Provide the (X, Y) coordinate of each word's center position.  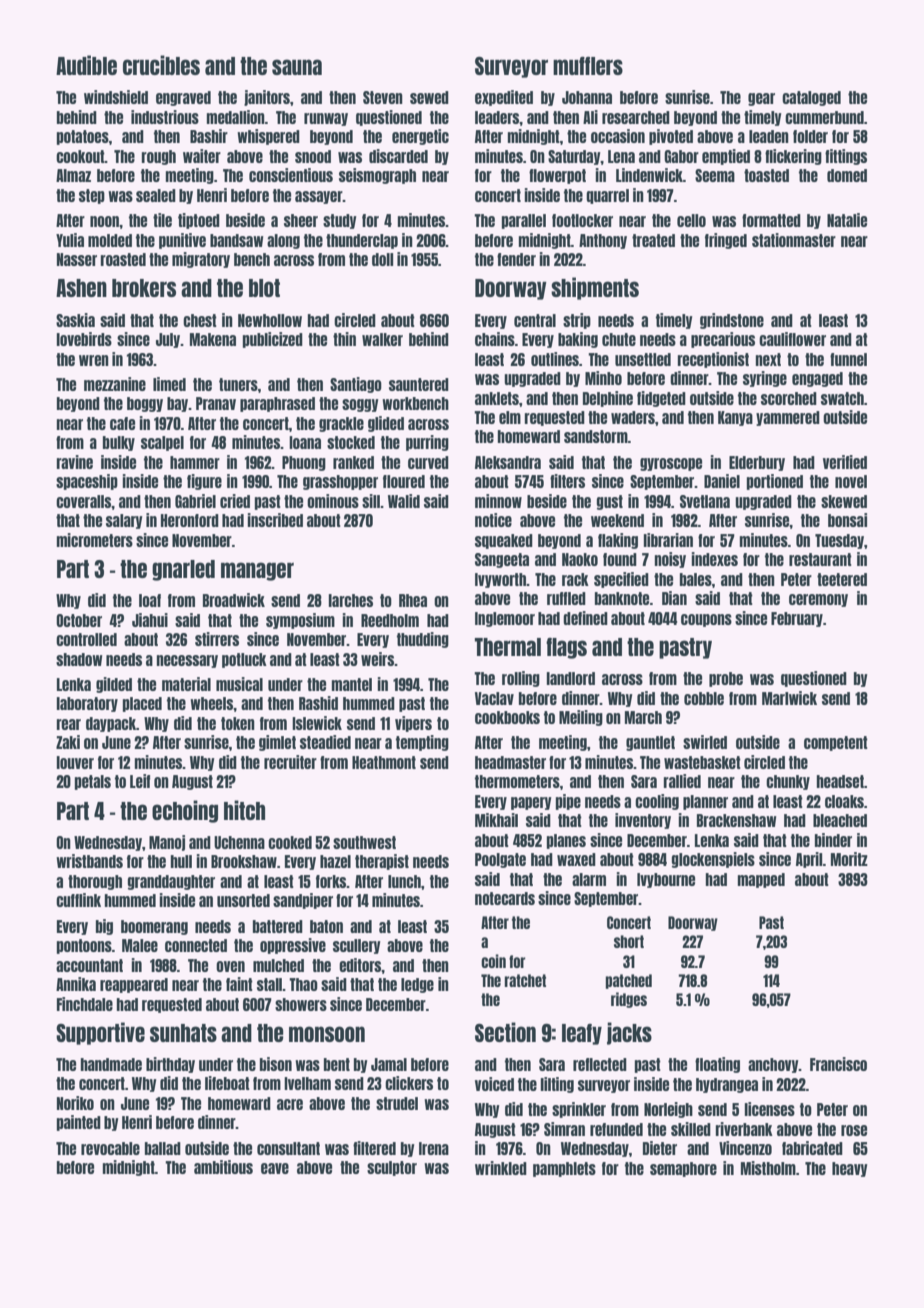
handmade (111, 1064)
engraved (183, 98)
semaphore (683, 1169)
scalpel (162, 443)
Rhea (413, 600)
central (535, 320)
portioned (775, 482)
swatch (842, 398)
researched (636, 117)
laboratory (87, 704)
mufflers (588, 66)
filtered (374, 1148)
